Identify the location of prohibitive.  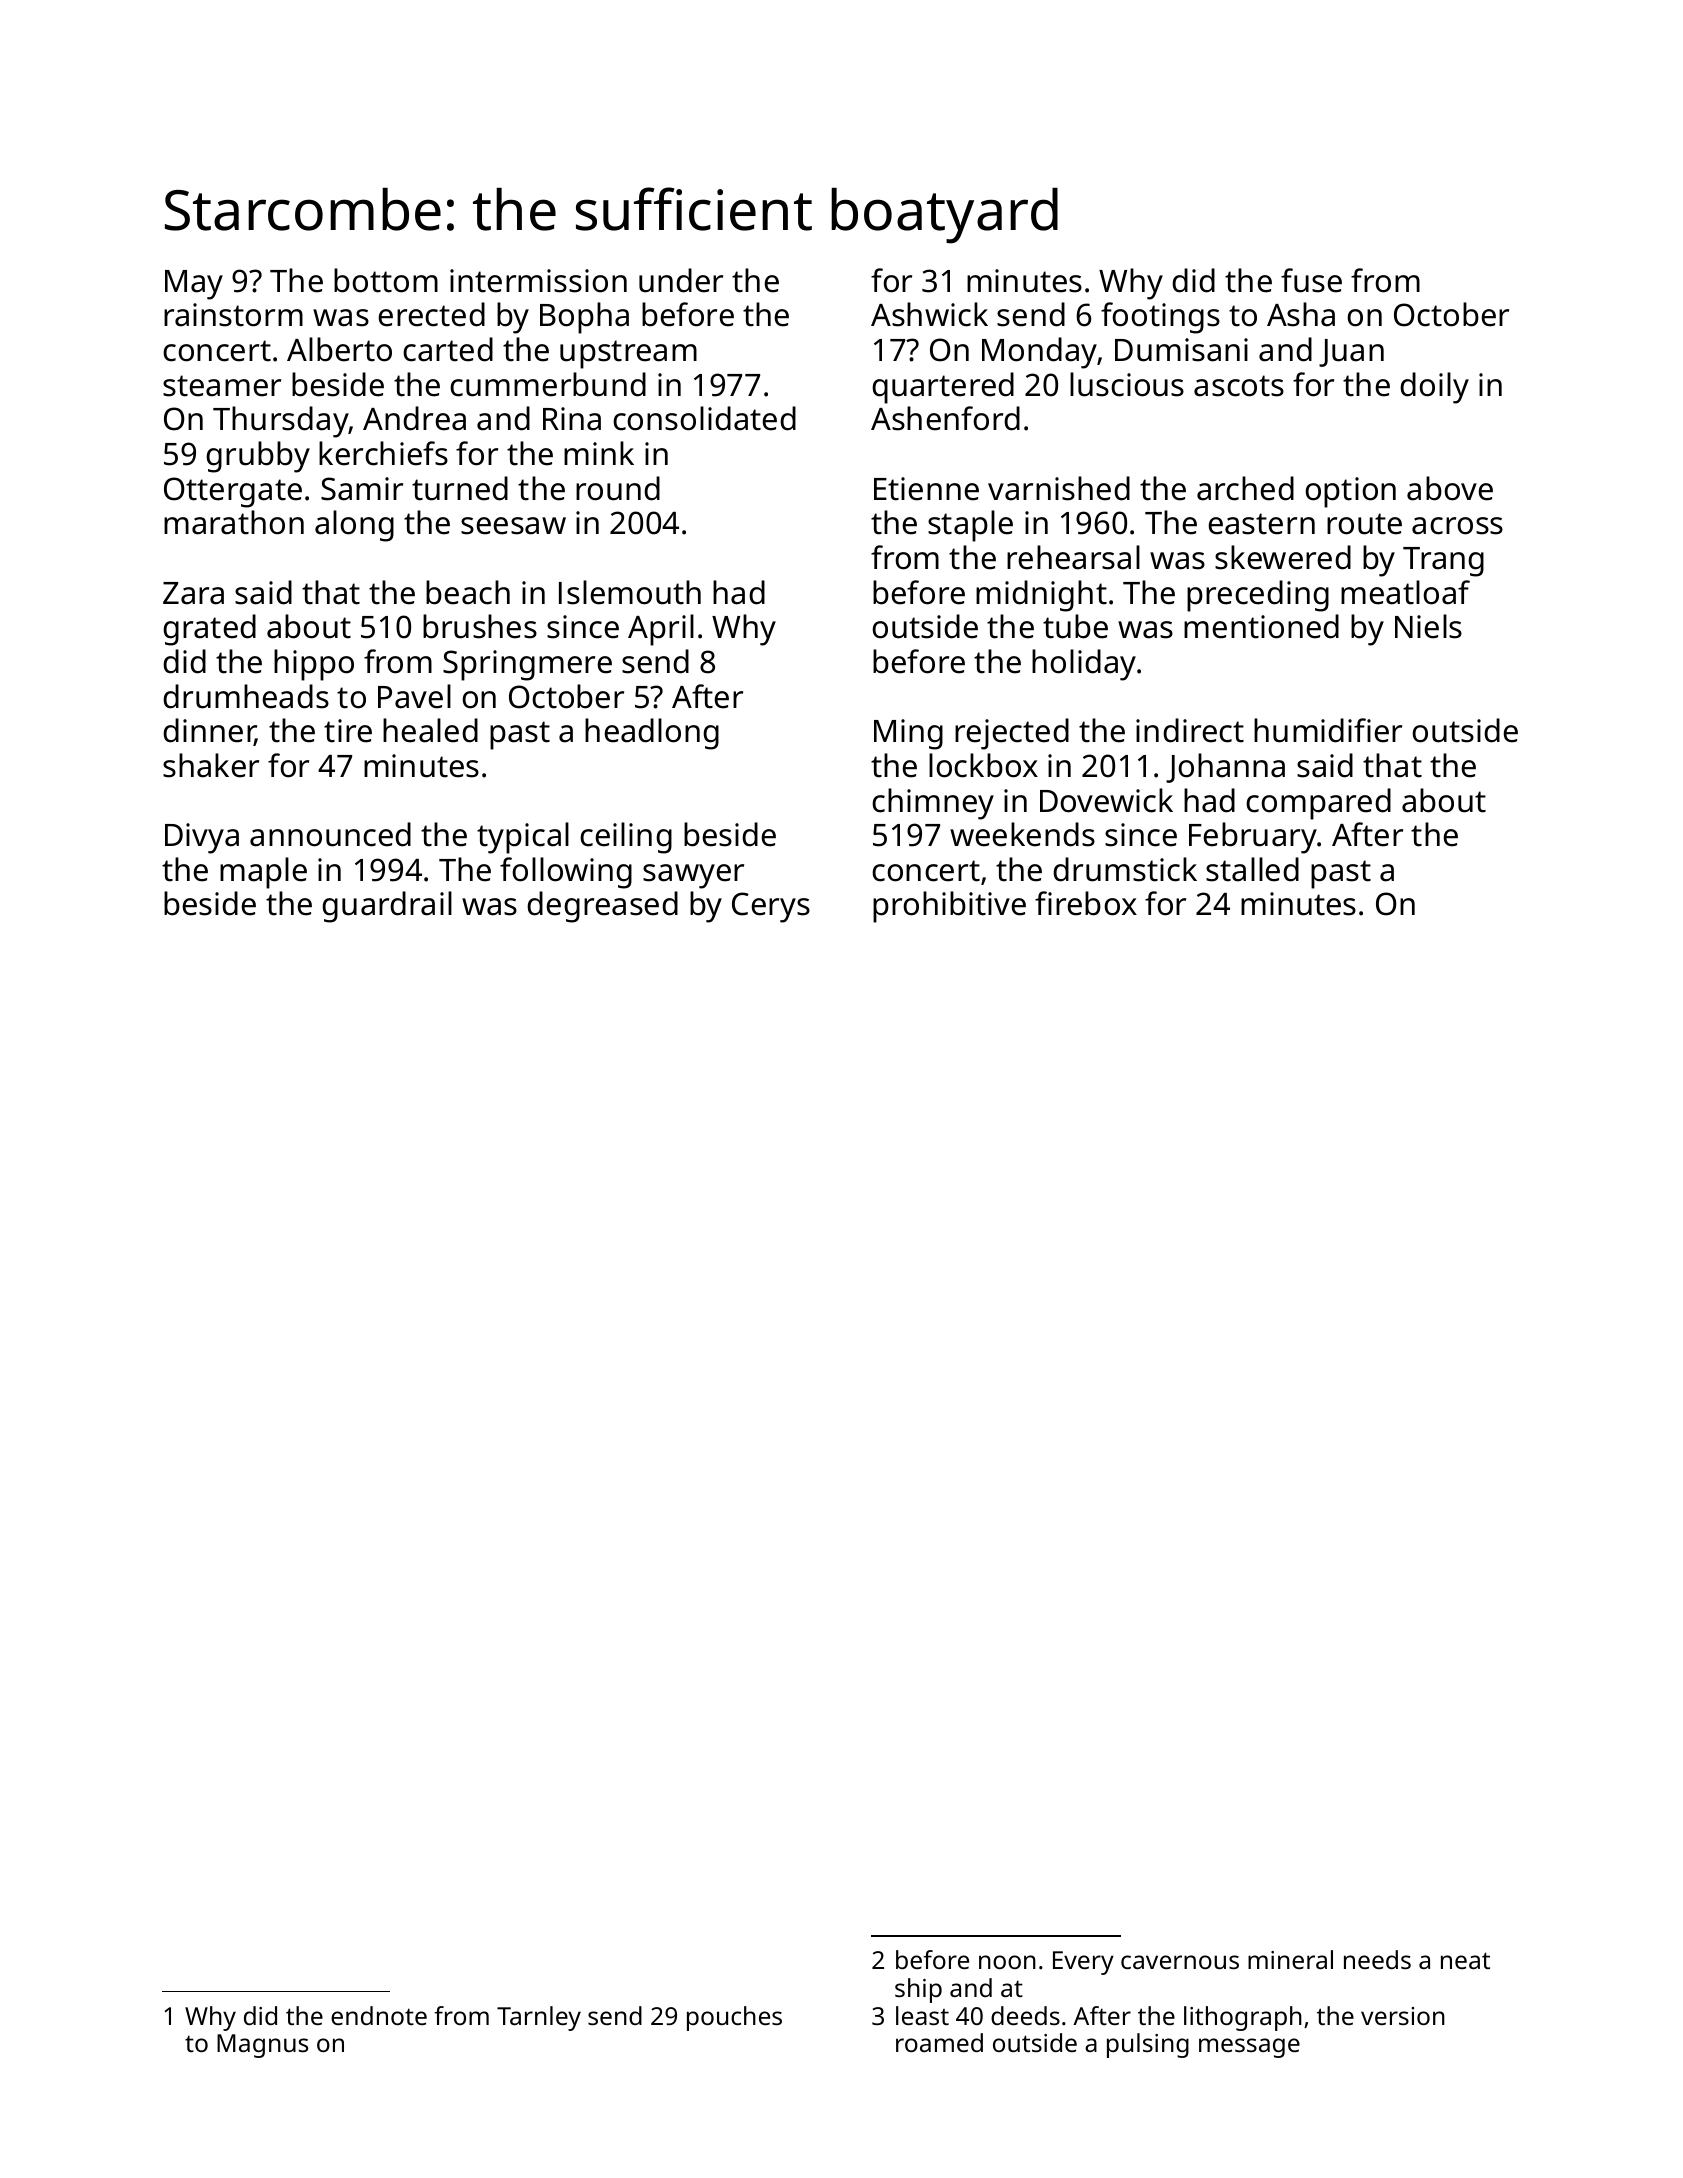
(949, 907).
